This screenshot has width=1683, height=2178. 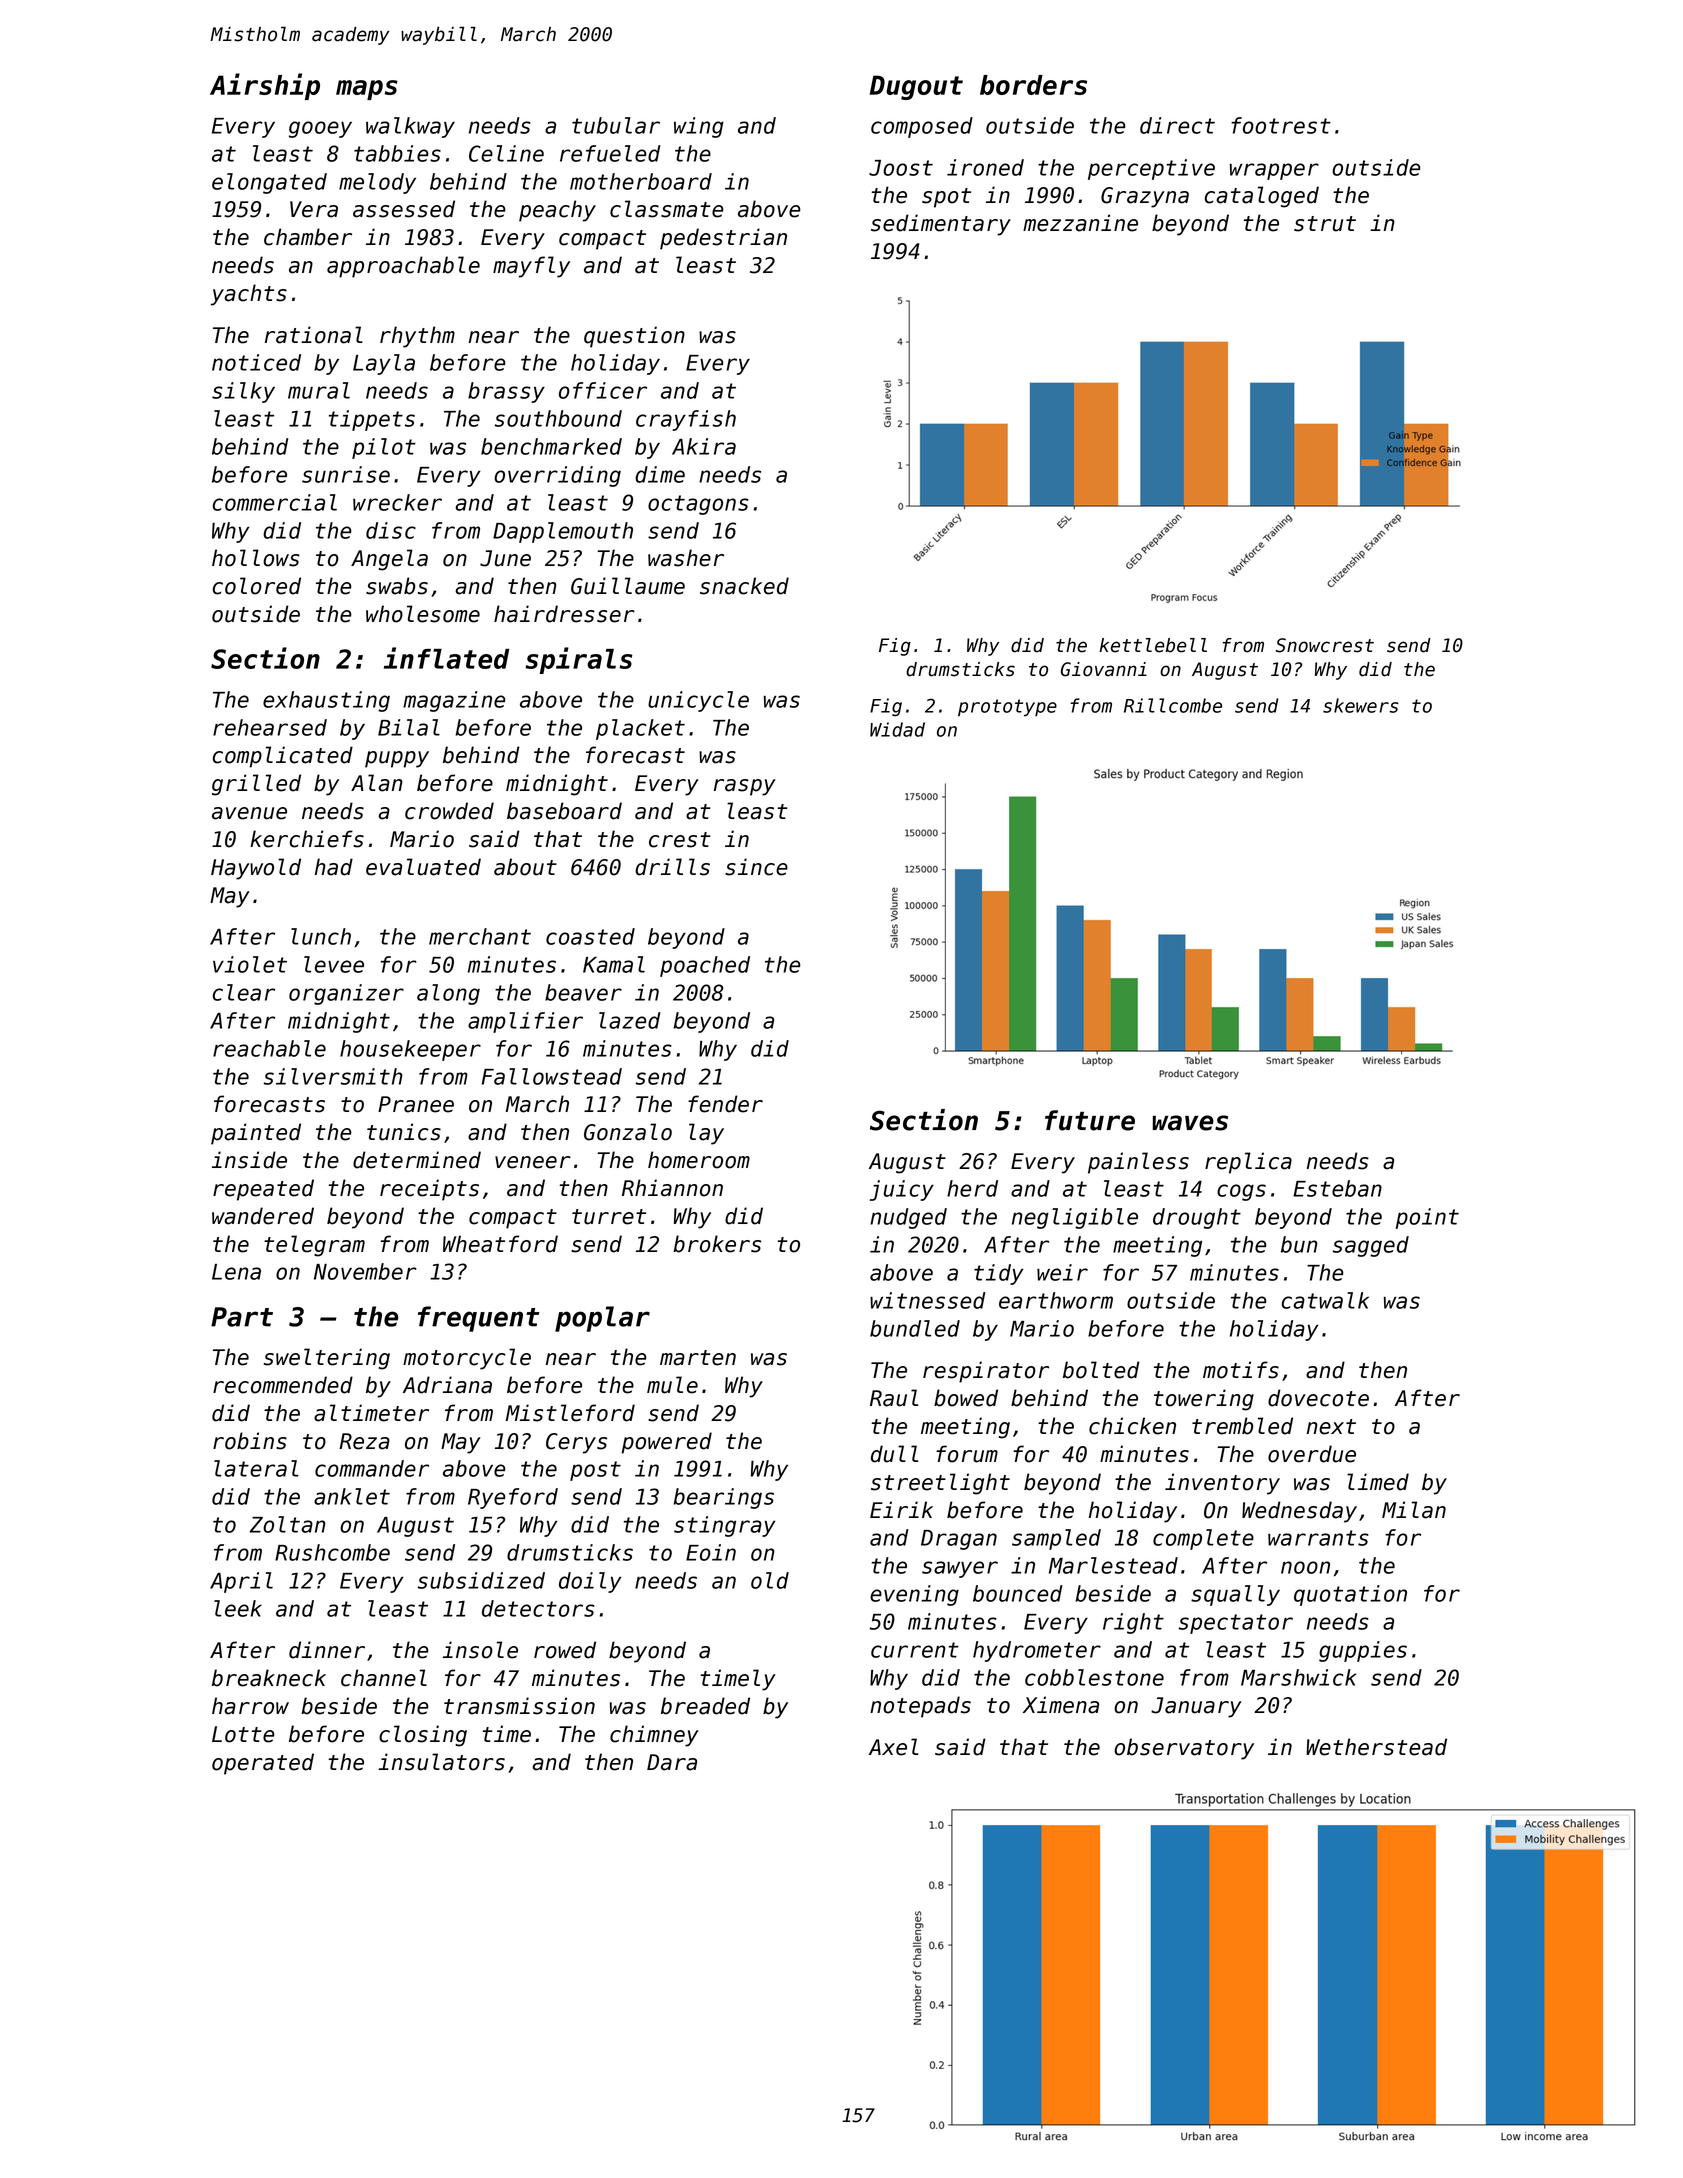 What do you see at coordinates (1427, 1218) in the screenshot?
I see `point` at bounding box center [1427, 1218].
